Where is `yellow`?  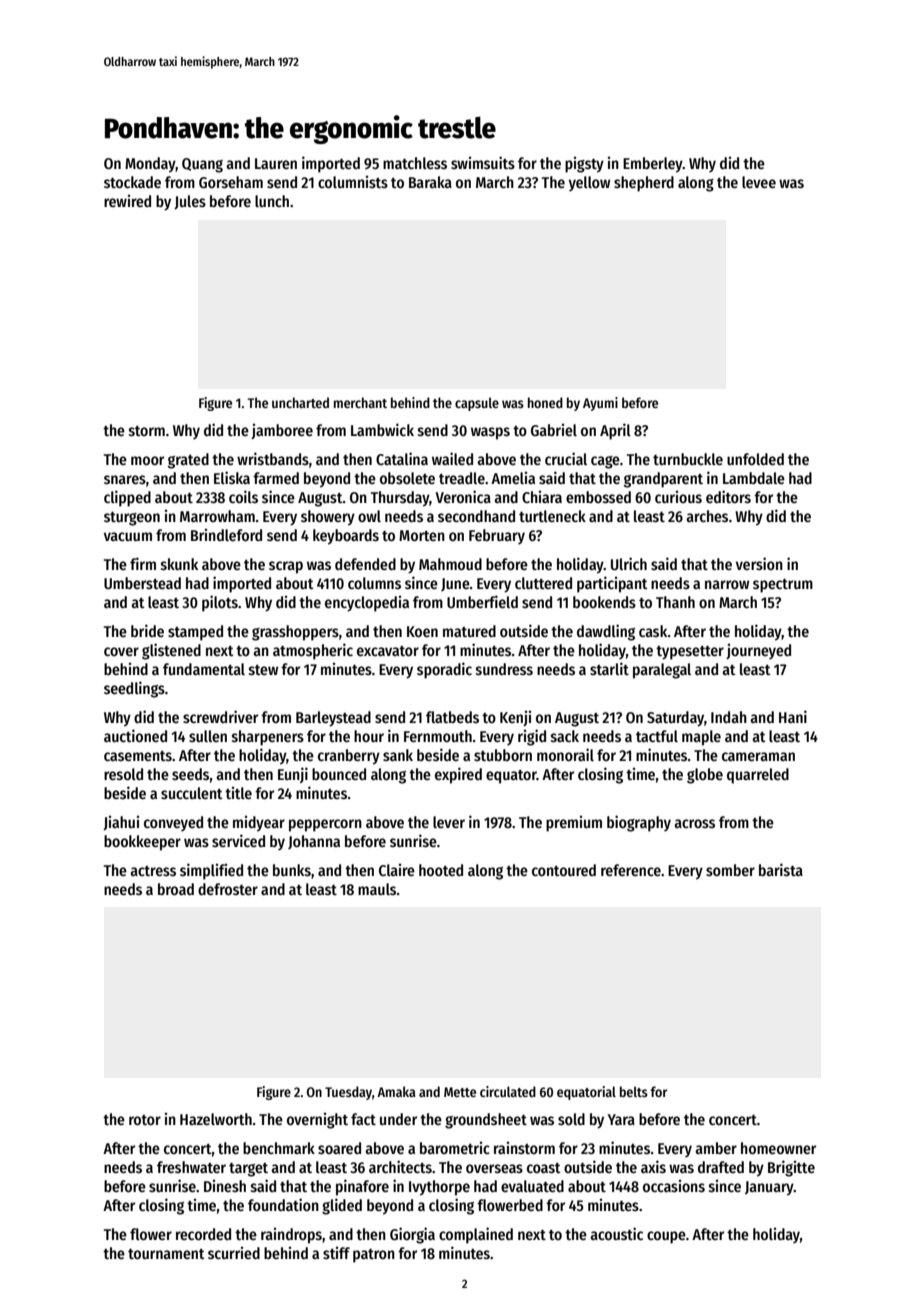
yellow is located at coordinates (589, 183).
